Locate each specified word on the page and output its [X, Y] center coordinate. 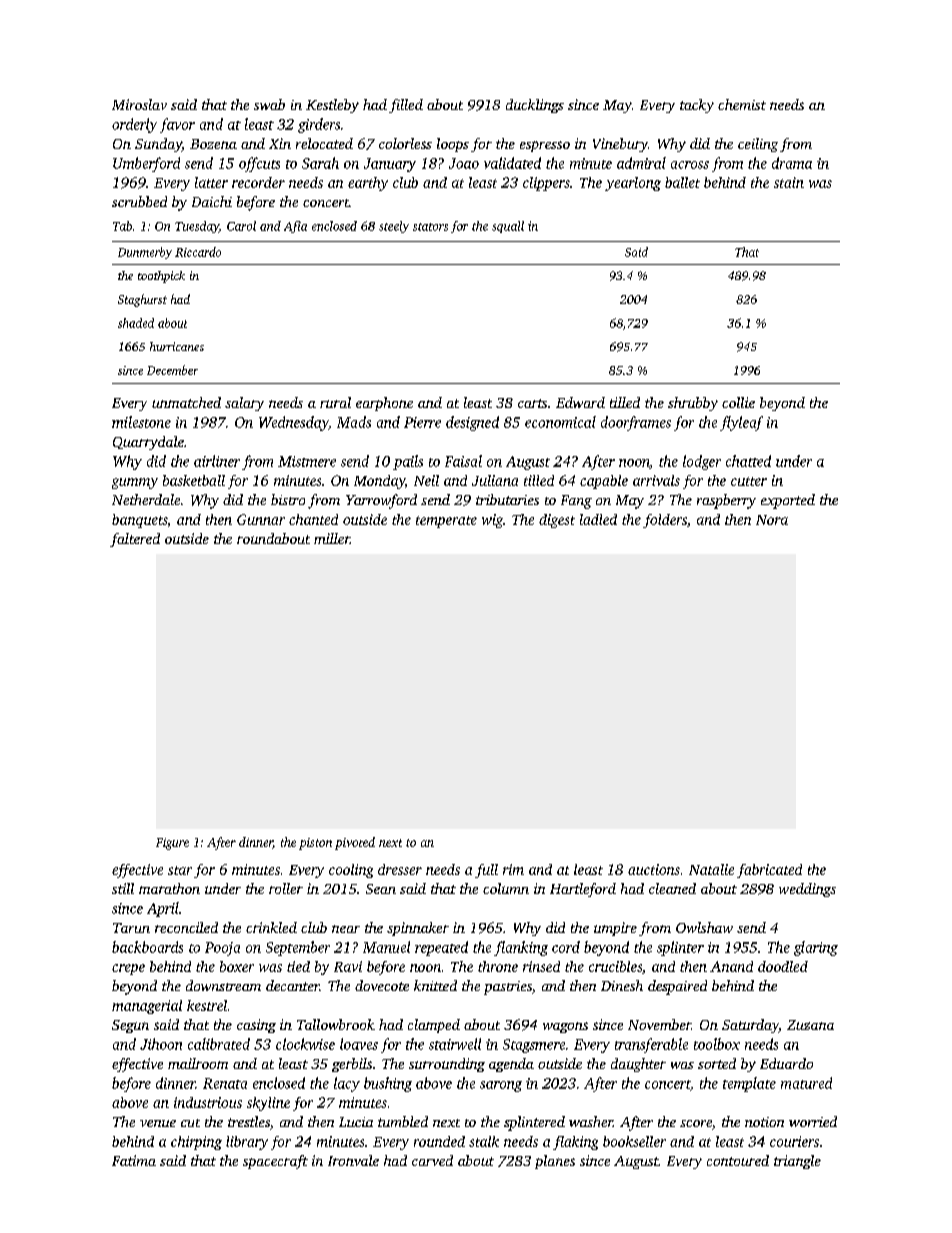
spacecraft [275, 1162]
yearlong [633, 184]
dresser [400, 869]
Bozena [213, 144]
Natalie [711, 869]
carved [432, 1160]
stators [430, 227]
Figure [172, 844]
